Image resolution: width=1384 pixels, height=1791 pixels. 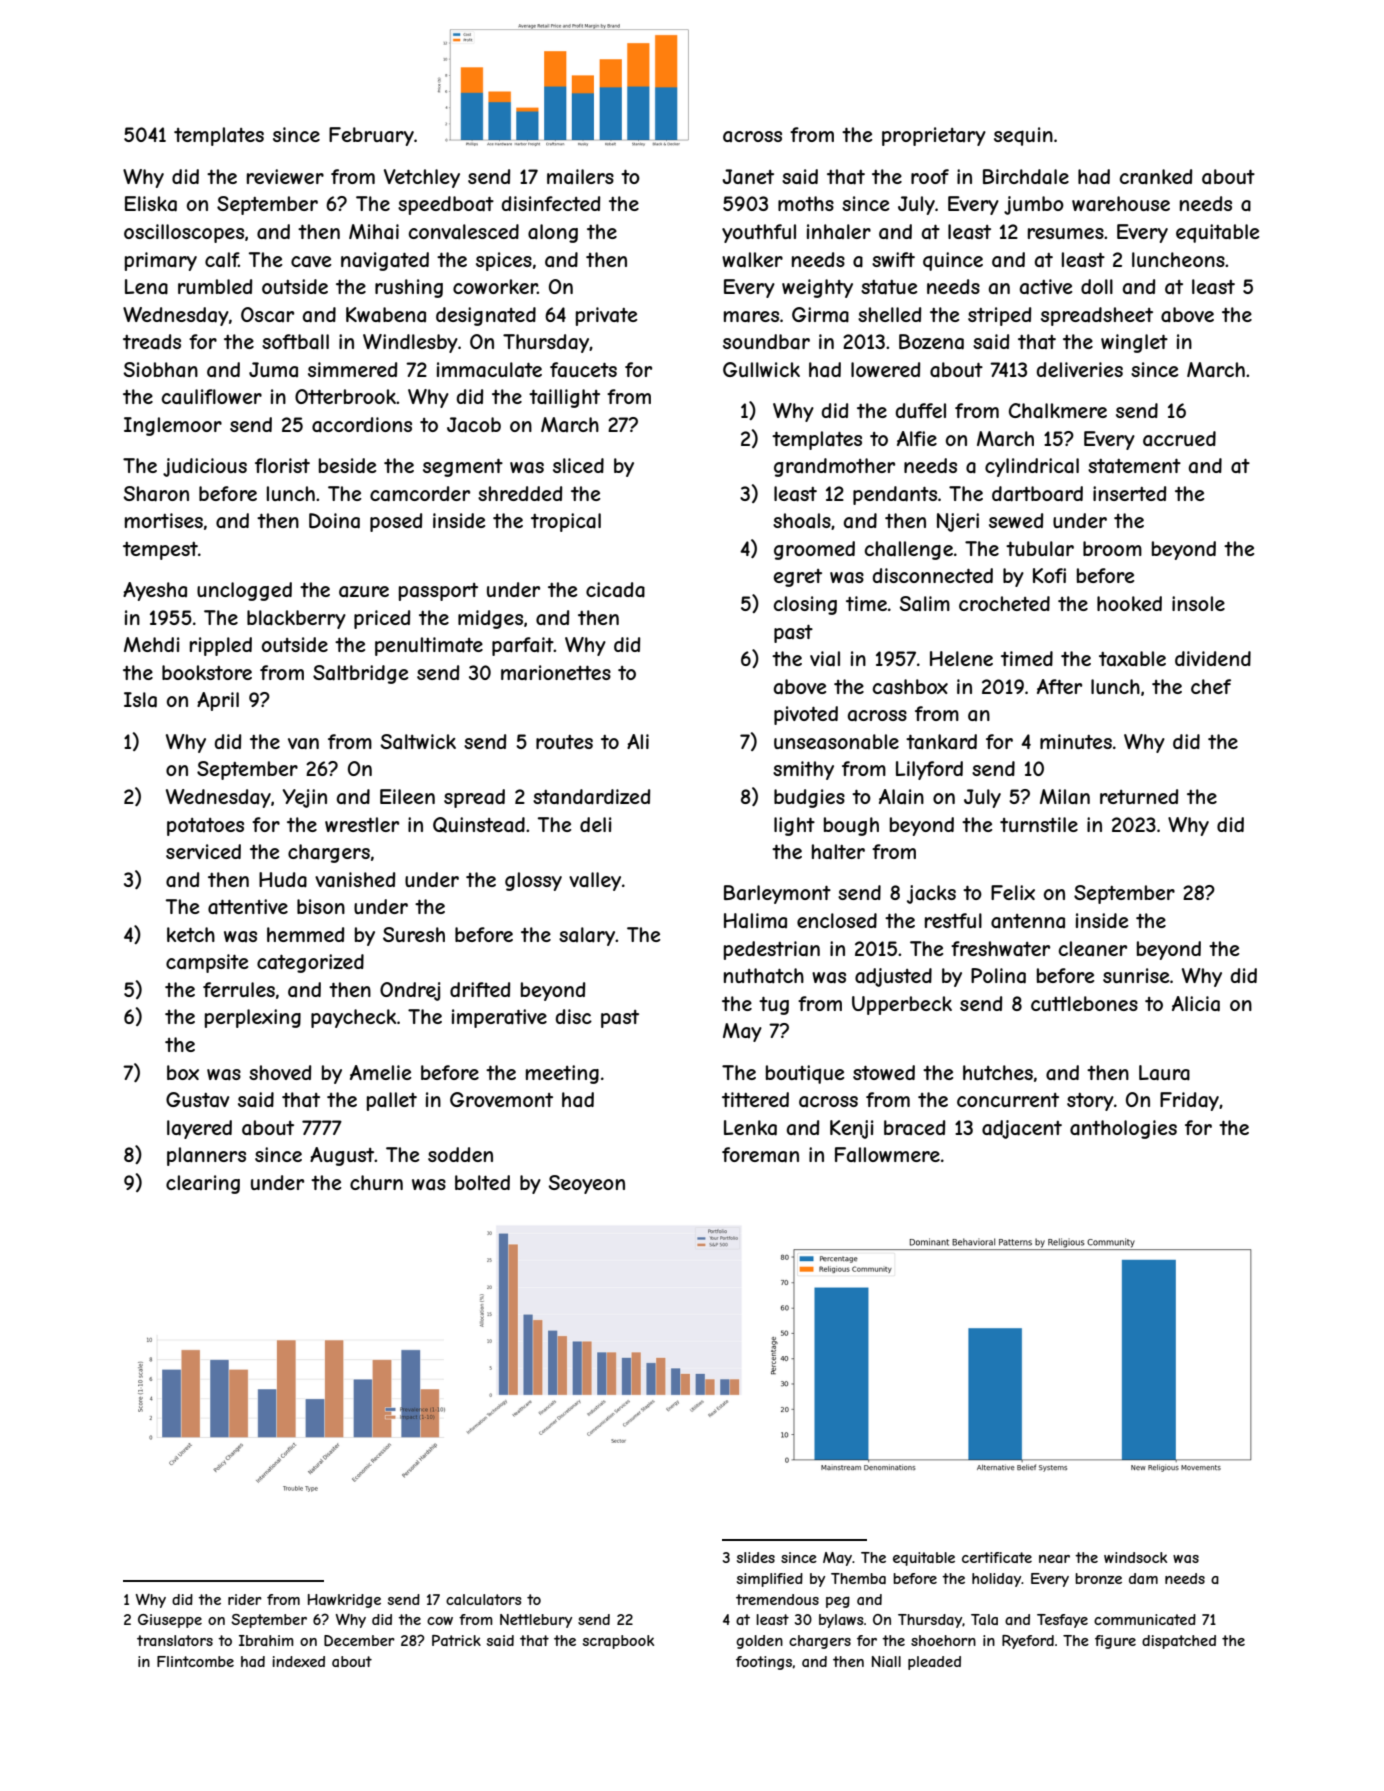 What do you see at coordinates (580, 176) in the screenshot?
I see `mailers` at bounding box center [580, 176].
